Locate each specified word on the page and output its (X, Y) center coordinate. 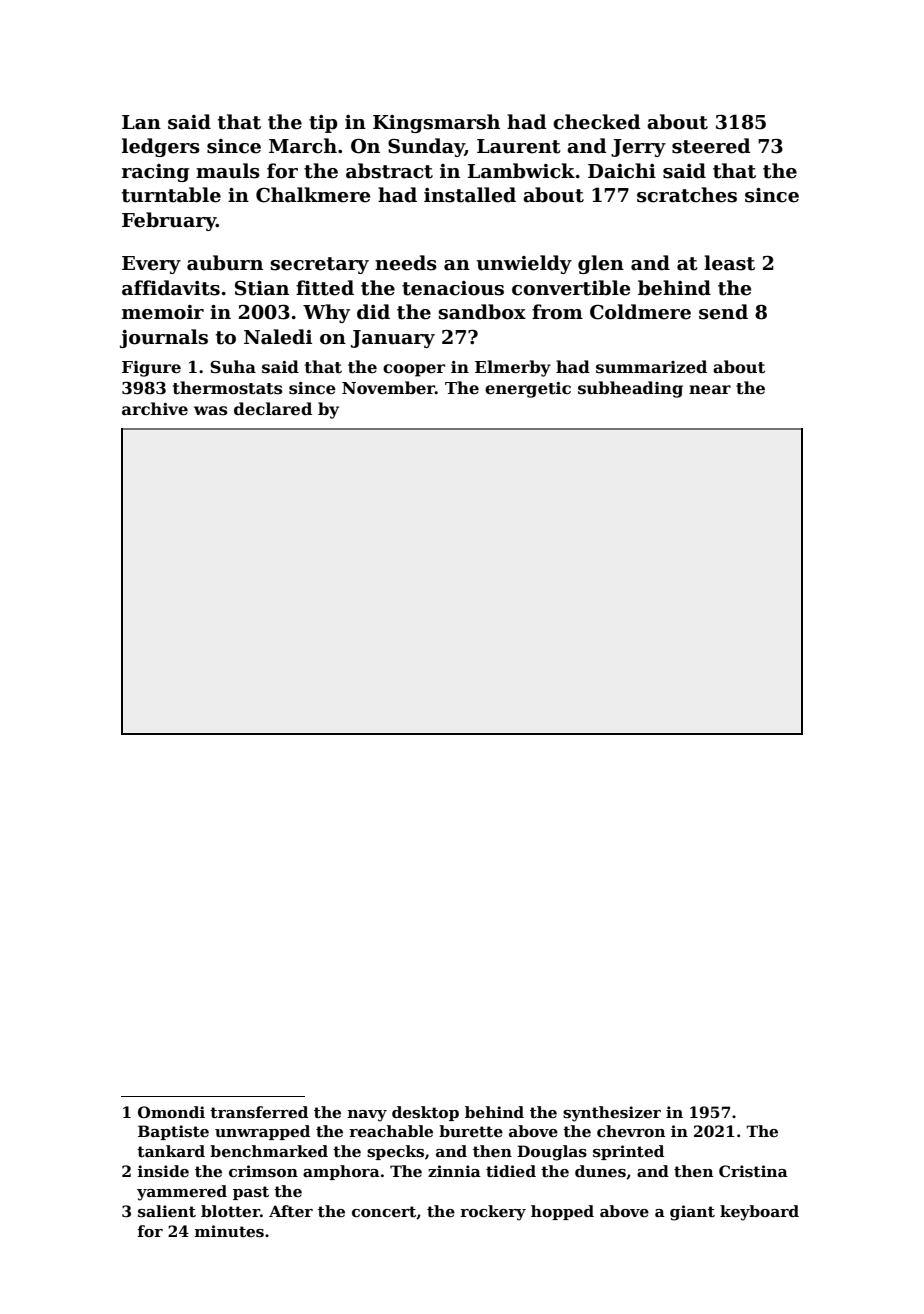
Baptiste (173, 1132)
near (710, 389)
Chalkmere (313, 195)
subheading (630, 389)
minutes (229, 1231)
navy (367, 1116)
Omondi (171, 1112)
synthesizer (612, 1114)
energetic (528, 390)
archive (155, 409)
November (388, 388)
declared (273, 409)
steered (711, 146)
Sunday (426, 147)
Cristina (753, 1171)
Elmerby (513, 368)
